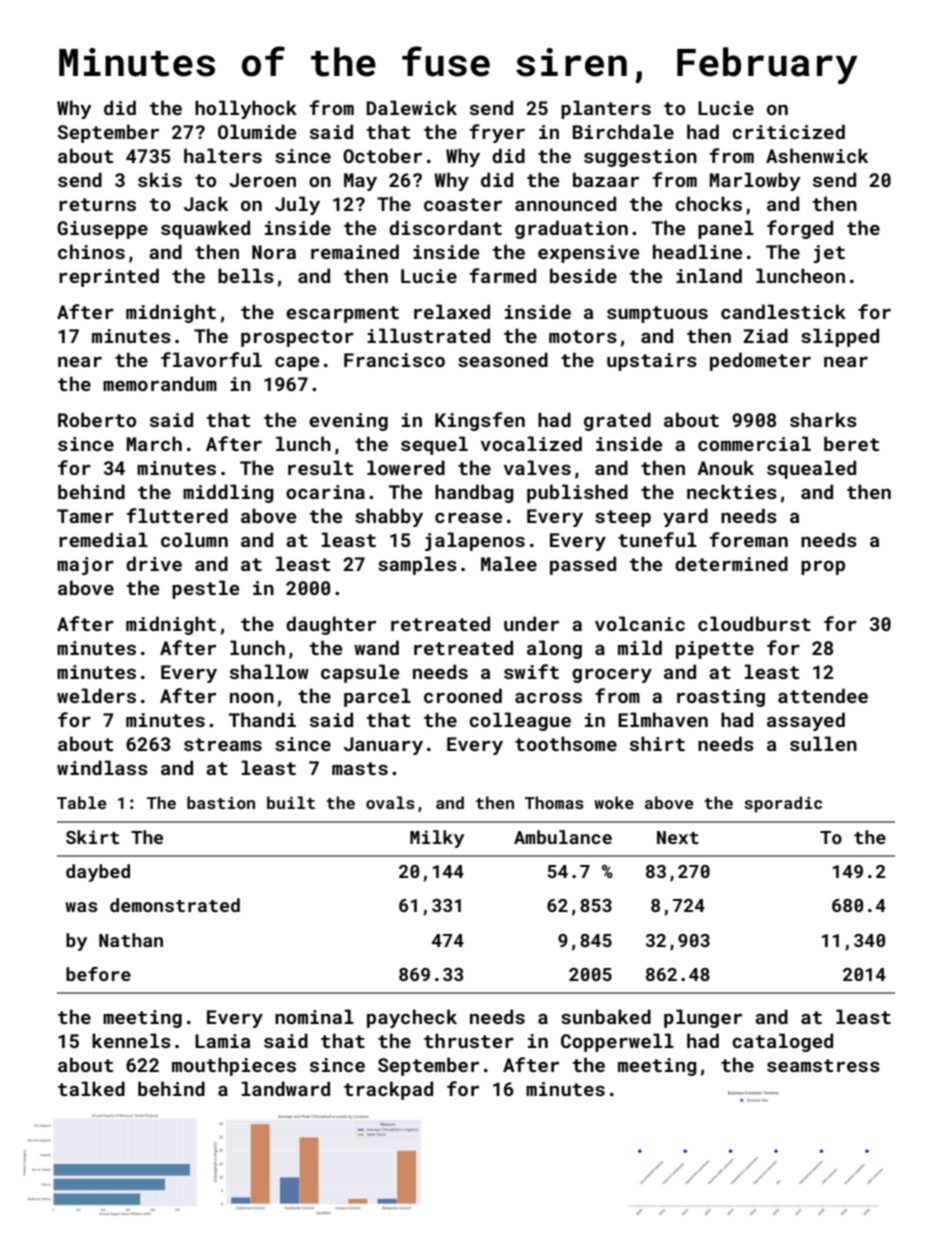 The width and height of the screenshot is (952, 1233). I want to click on pedometer, so click(760, 361).
